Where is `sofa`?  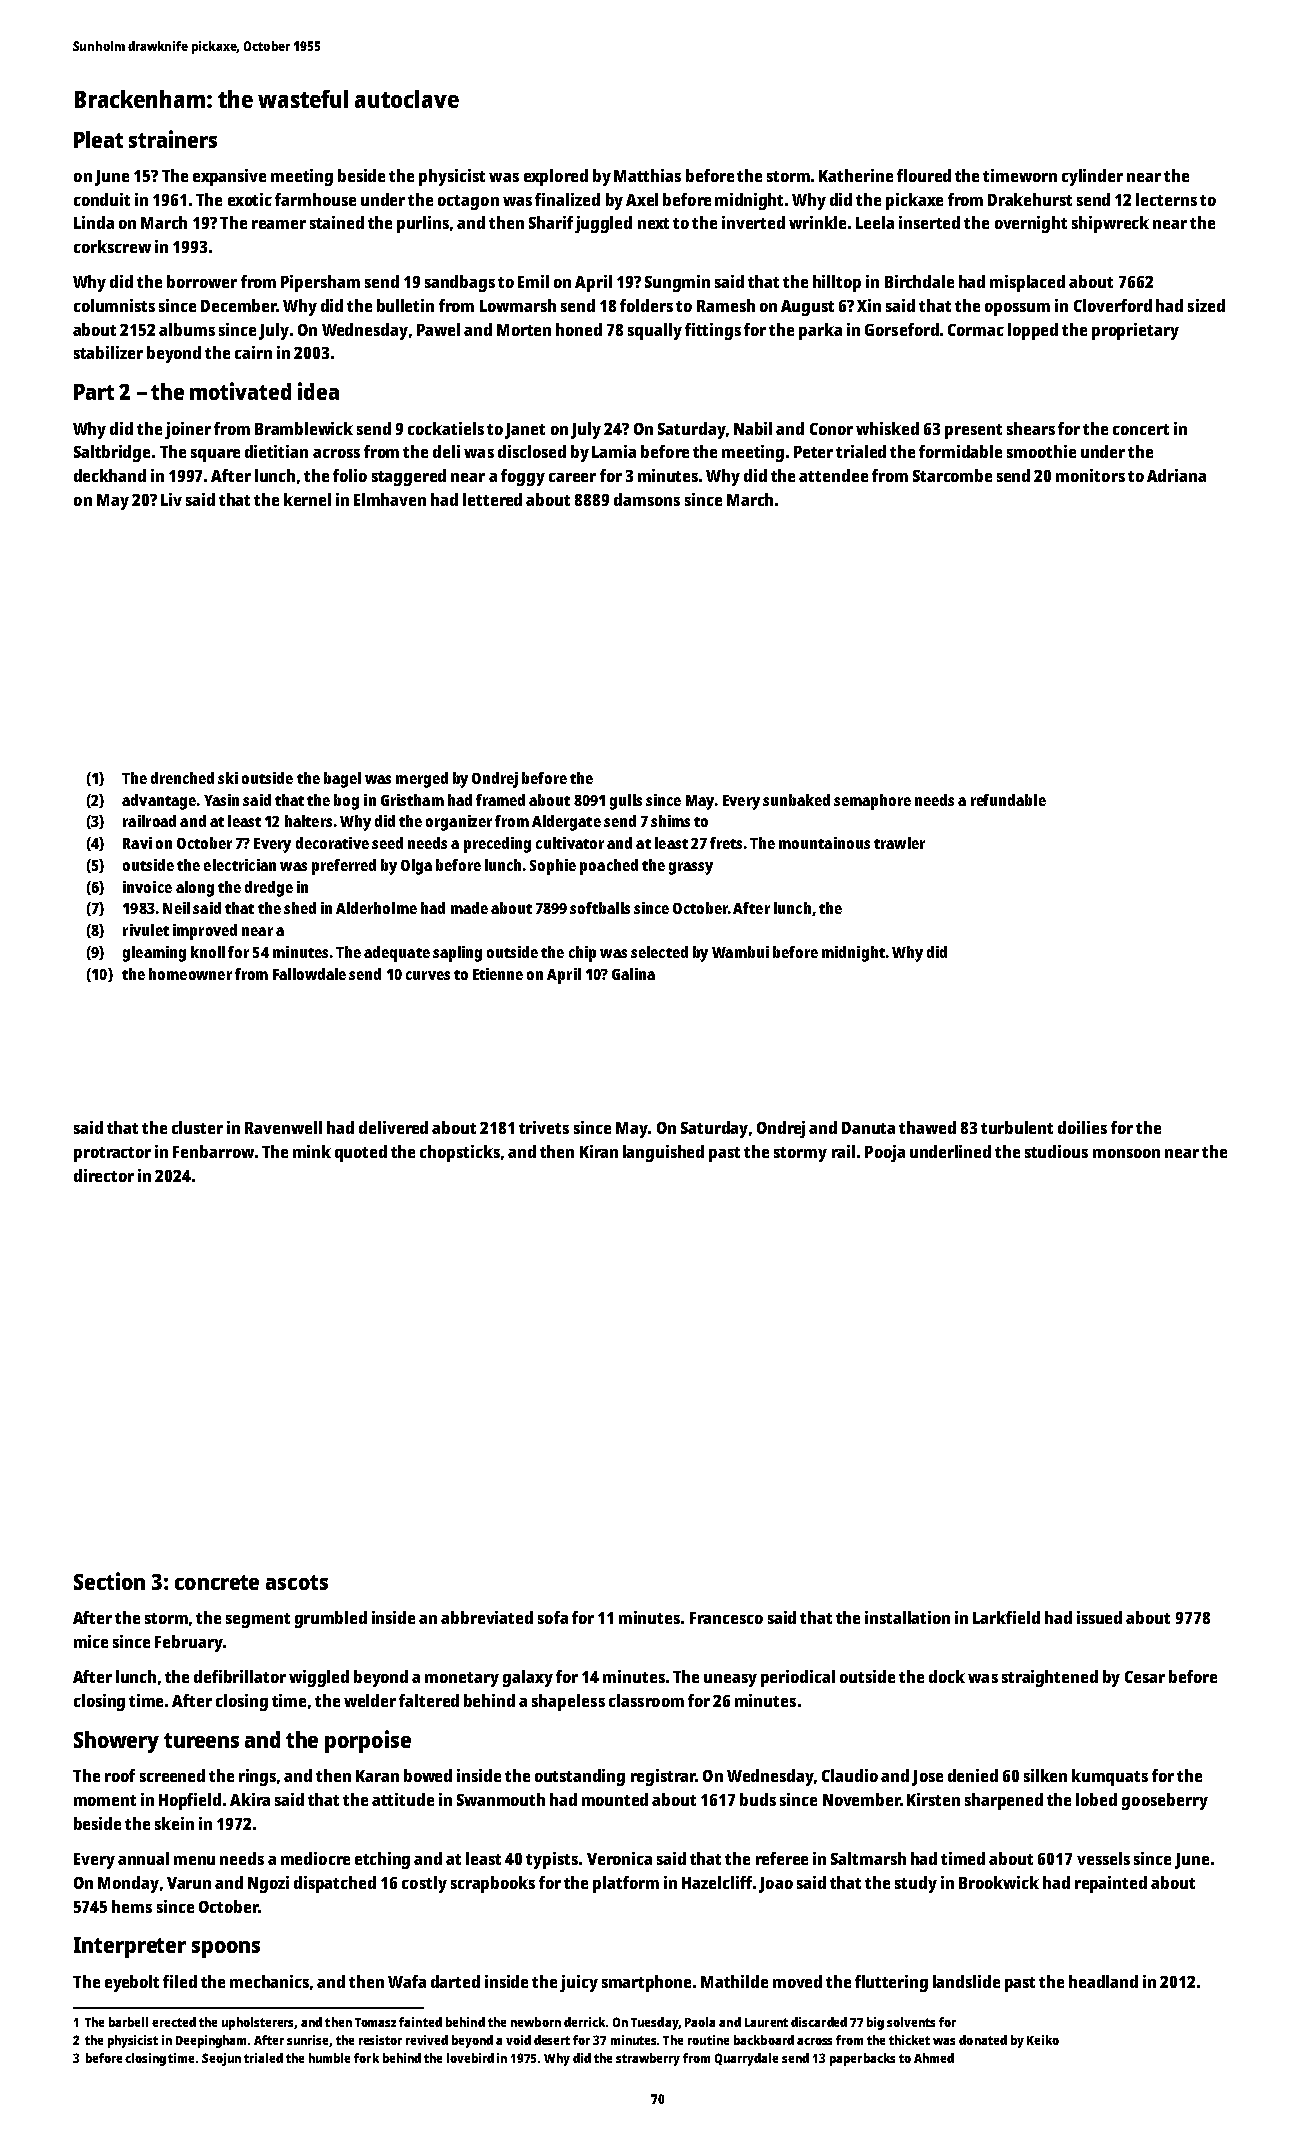 sofa is located at coordinates (553, 1617).
